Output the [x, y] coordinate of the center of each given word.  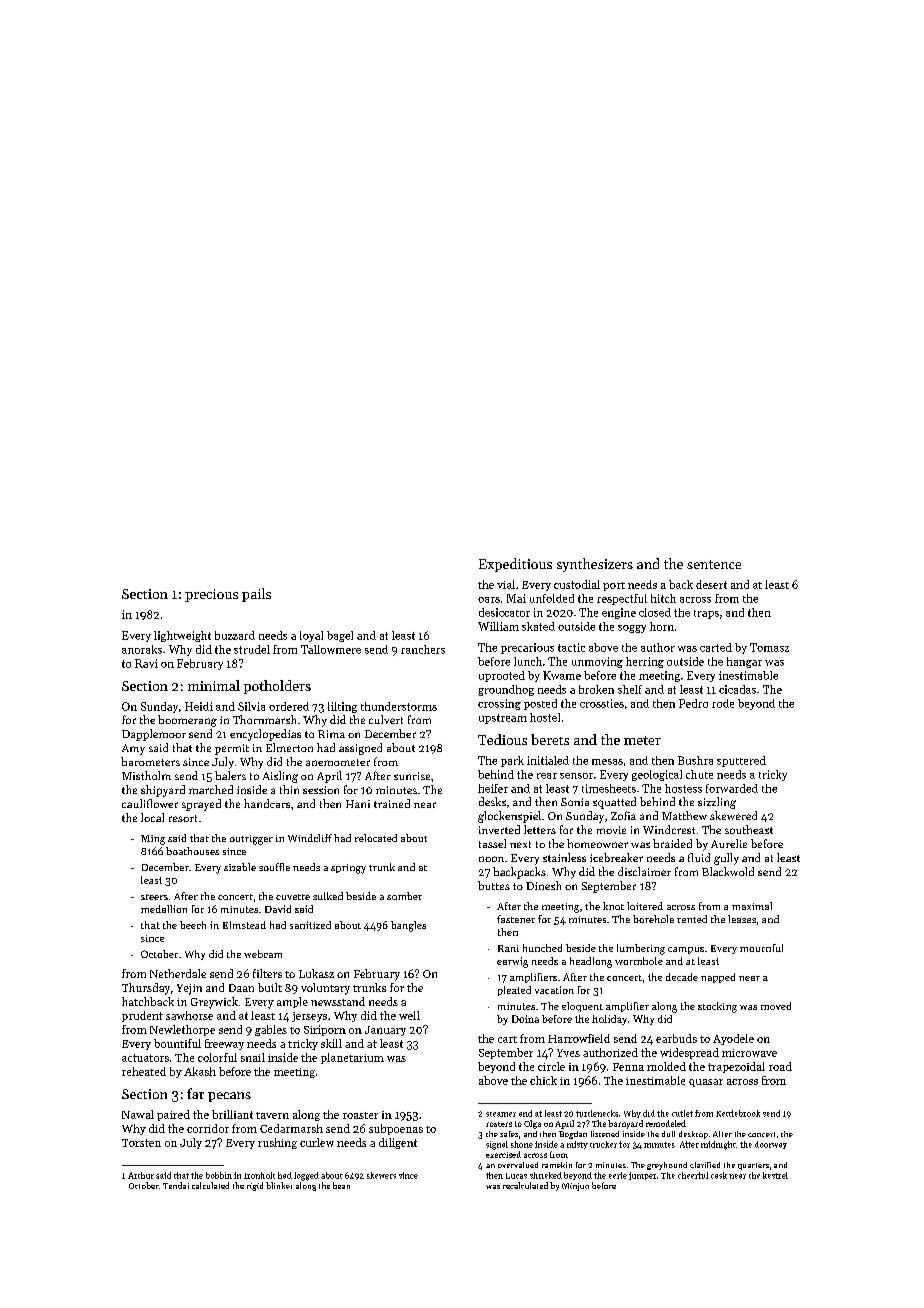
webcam [263, 954]
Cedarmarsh [291, 1128]
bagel [340, 636]
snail [253, 1057]
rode [723, 703]
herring [645, 662]
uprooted [502, 676]
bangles [408, 926]
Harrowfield [579, 1038]
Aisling [280, 777]
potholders [277, 687]
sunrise [412, 776]
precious [211, 595]
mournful [761, 948]
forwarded [732, 788]
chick [543, 1080]
